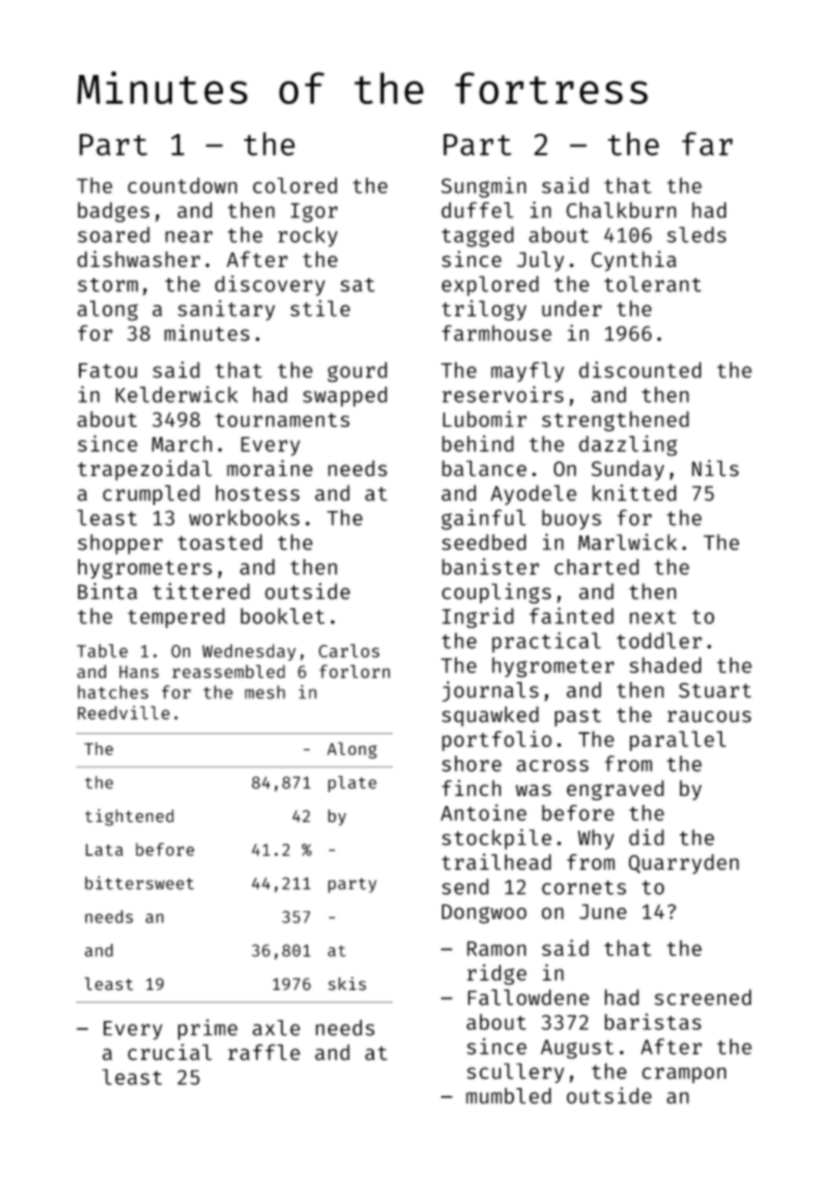  What do you see at coordinates (357, 285) in the image?
I see `sat` at bounding box center [357, 285].
